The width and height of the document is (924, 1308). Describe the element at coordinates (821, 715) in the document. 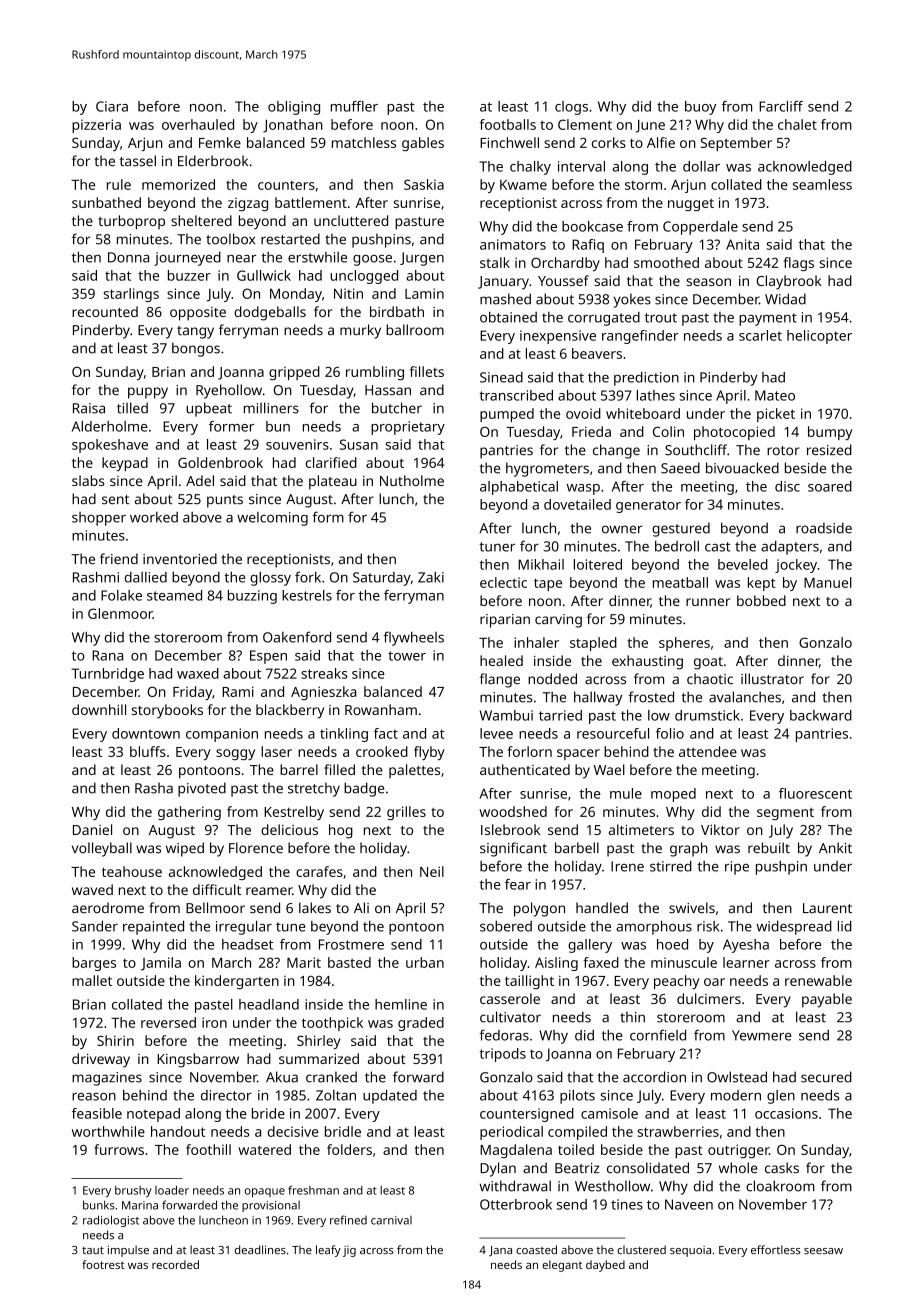

I see `backward` at that location.
